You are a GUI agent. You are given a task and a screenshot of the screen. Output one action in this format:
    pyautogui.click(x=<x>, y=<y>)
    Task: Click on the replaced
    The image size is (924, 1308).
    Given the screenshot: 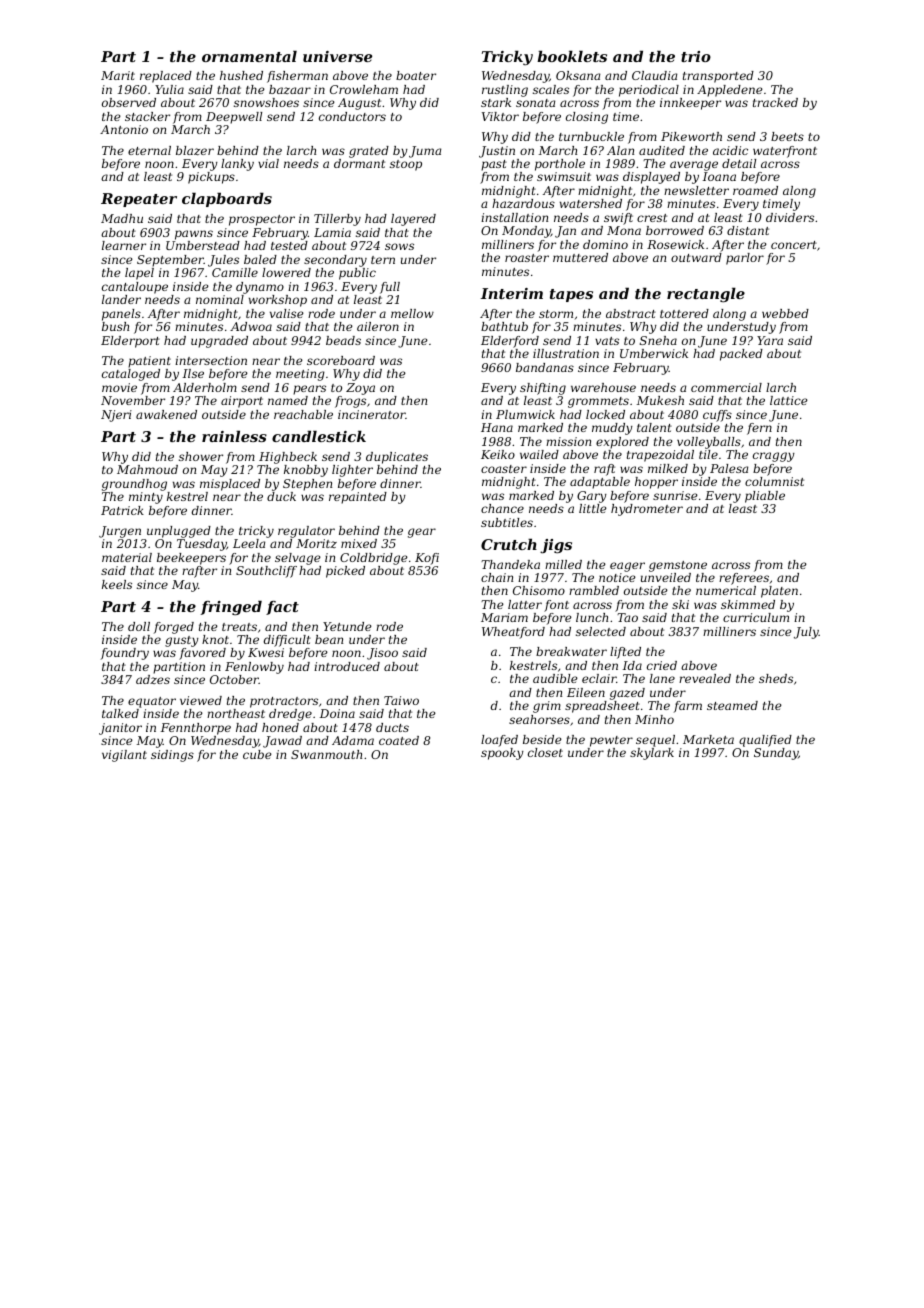 What is the action you would take?
    pyautogui.click(x=166, y=77)
